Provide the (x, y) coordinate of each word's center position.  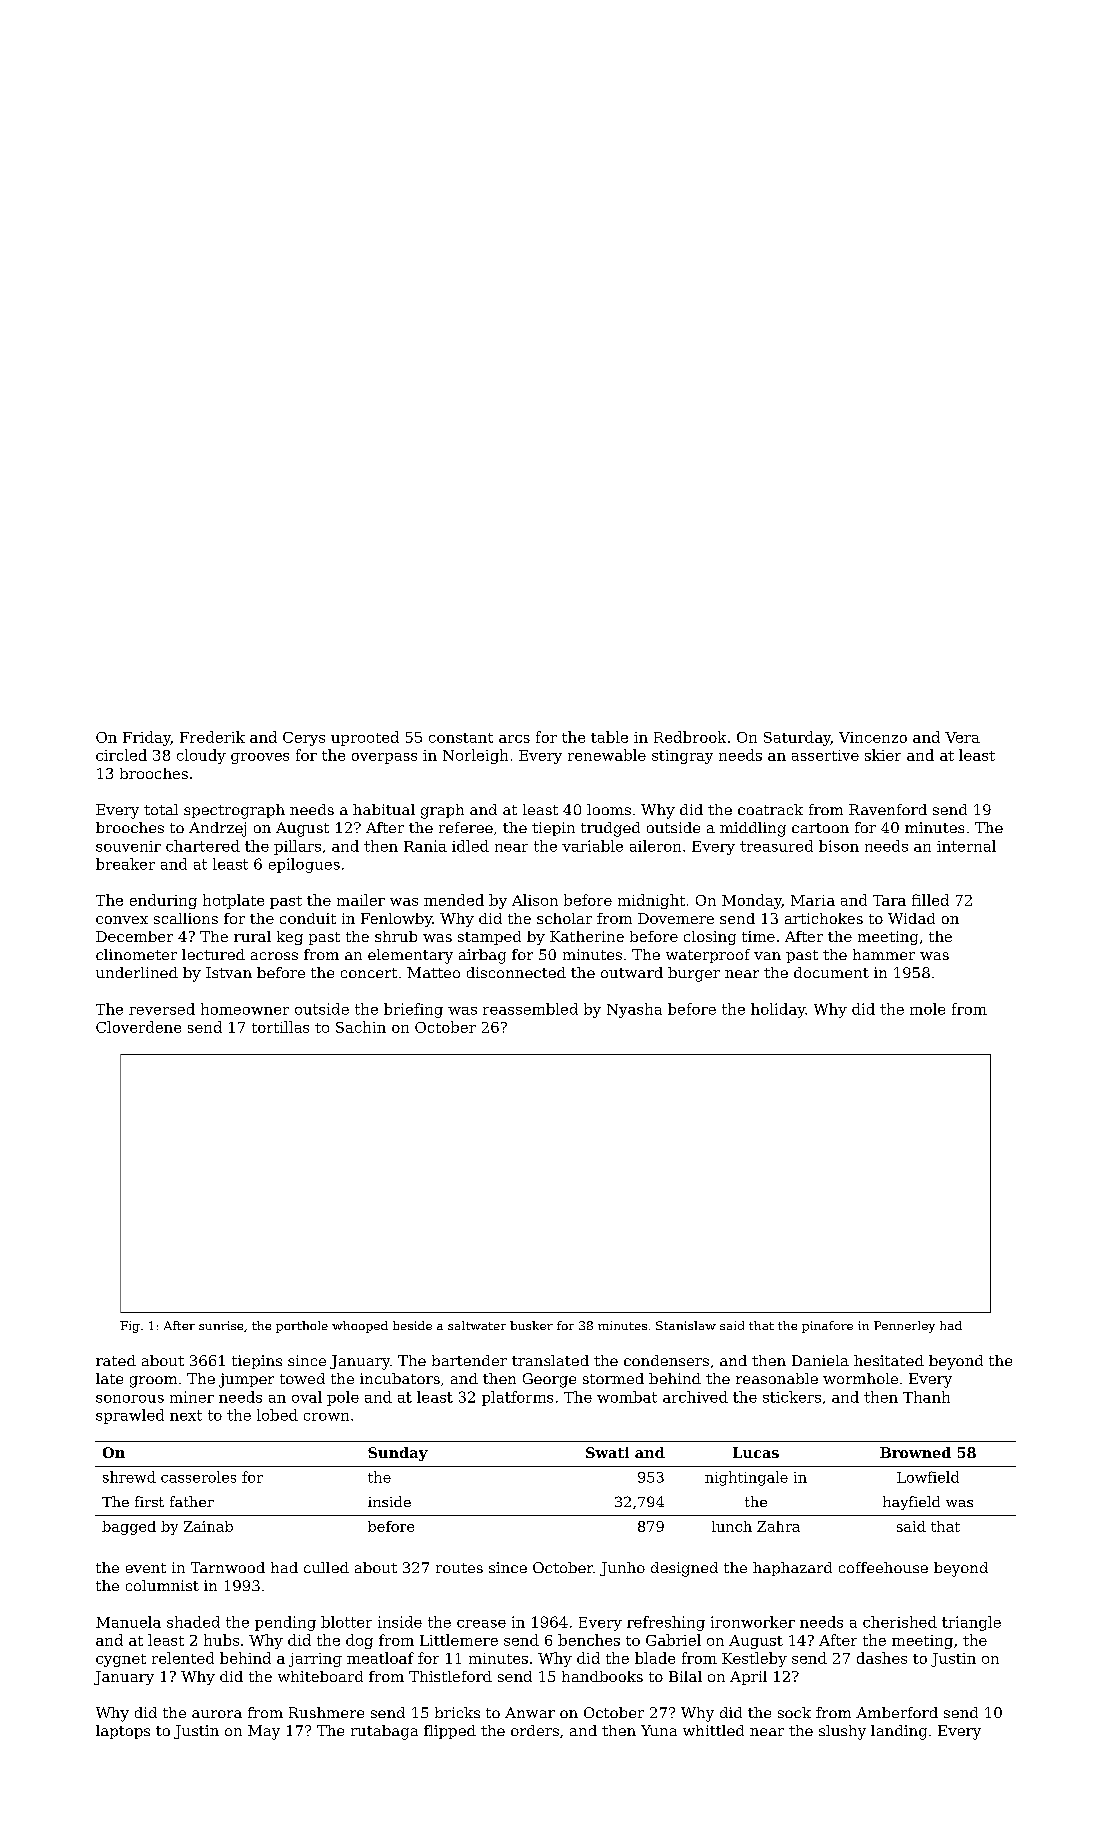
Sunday (398, 1454)
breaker (125, 864)
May (264, 1732)
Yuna (659, 1730)
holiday (778, 1010)
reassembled (530, 1009)
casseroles (198, 1477)
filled (930, 900)
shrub (396, 936)
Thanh (926, 1397)
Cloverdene (138, 1027)
